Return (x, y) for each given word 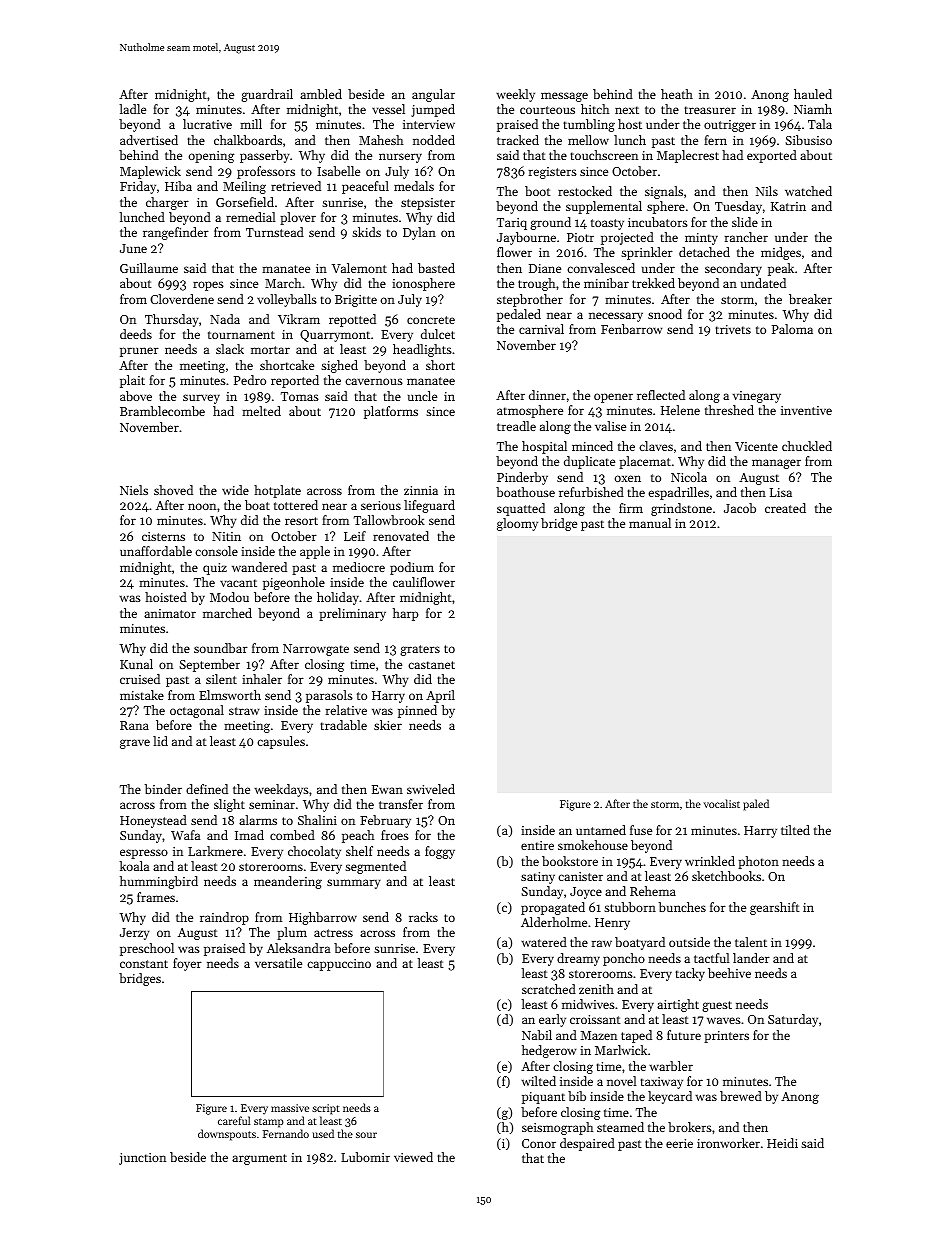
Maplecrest (688, 156)
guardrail (267, 95)
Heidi (782, 1143)
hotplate (277, 491)
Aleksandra (298, 948)
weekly (515, 95)
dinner (547, 395)
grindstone (681, 509)
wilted (538, 1081)
